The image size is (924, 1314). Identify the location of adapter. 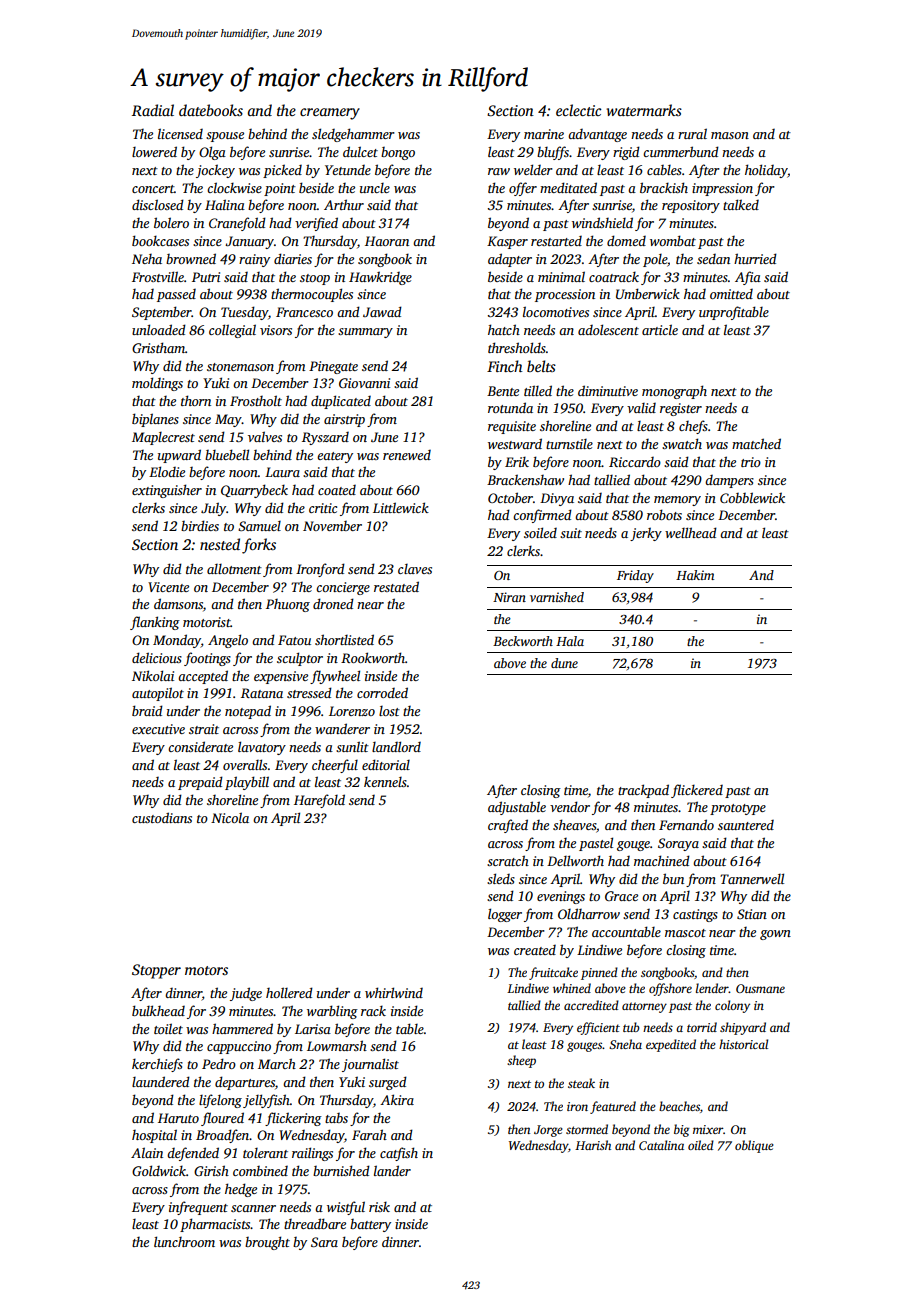
(510, 260).
